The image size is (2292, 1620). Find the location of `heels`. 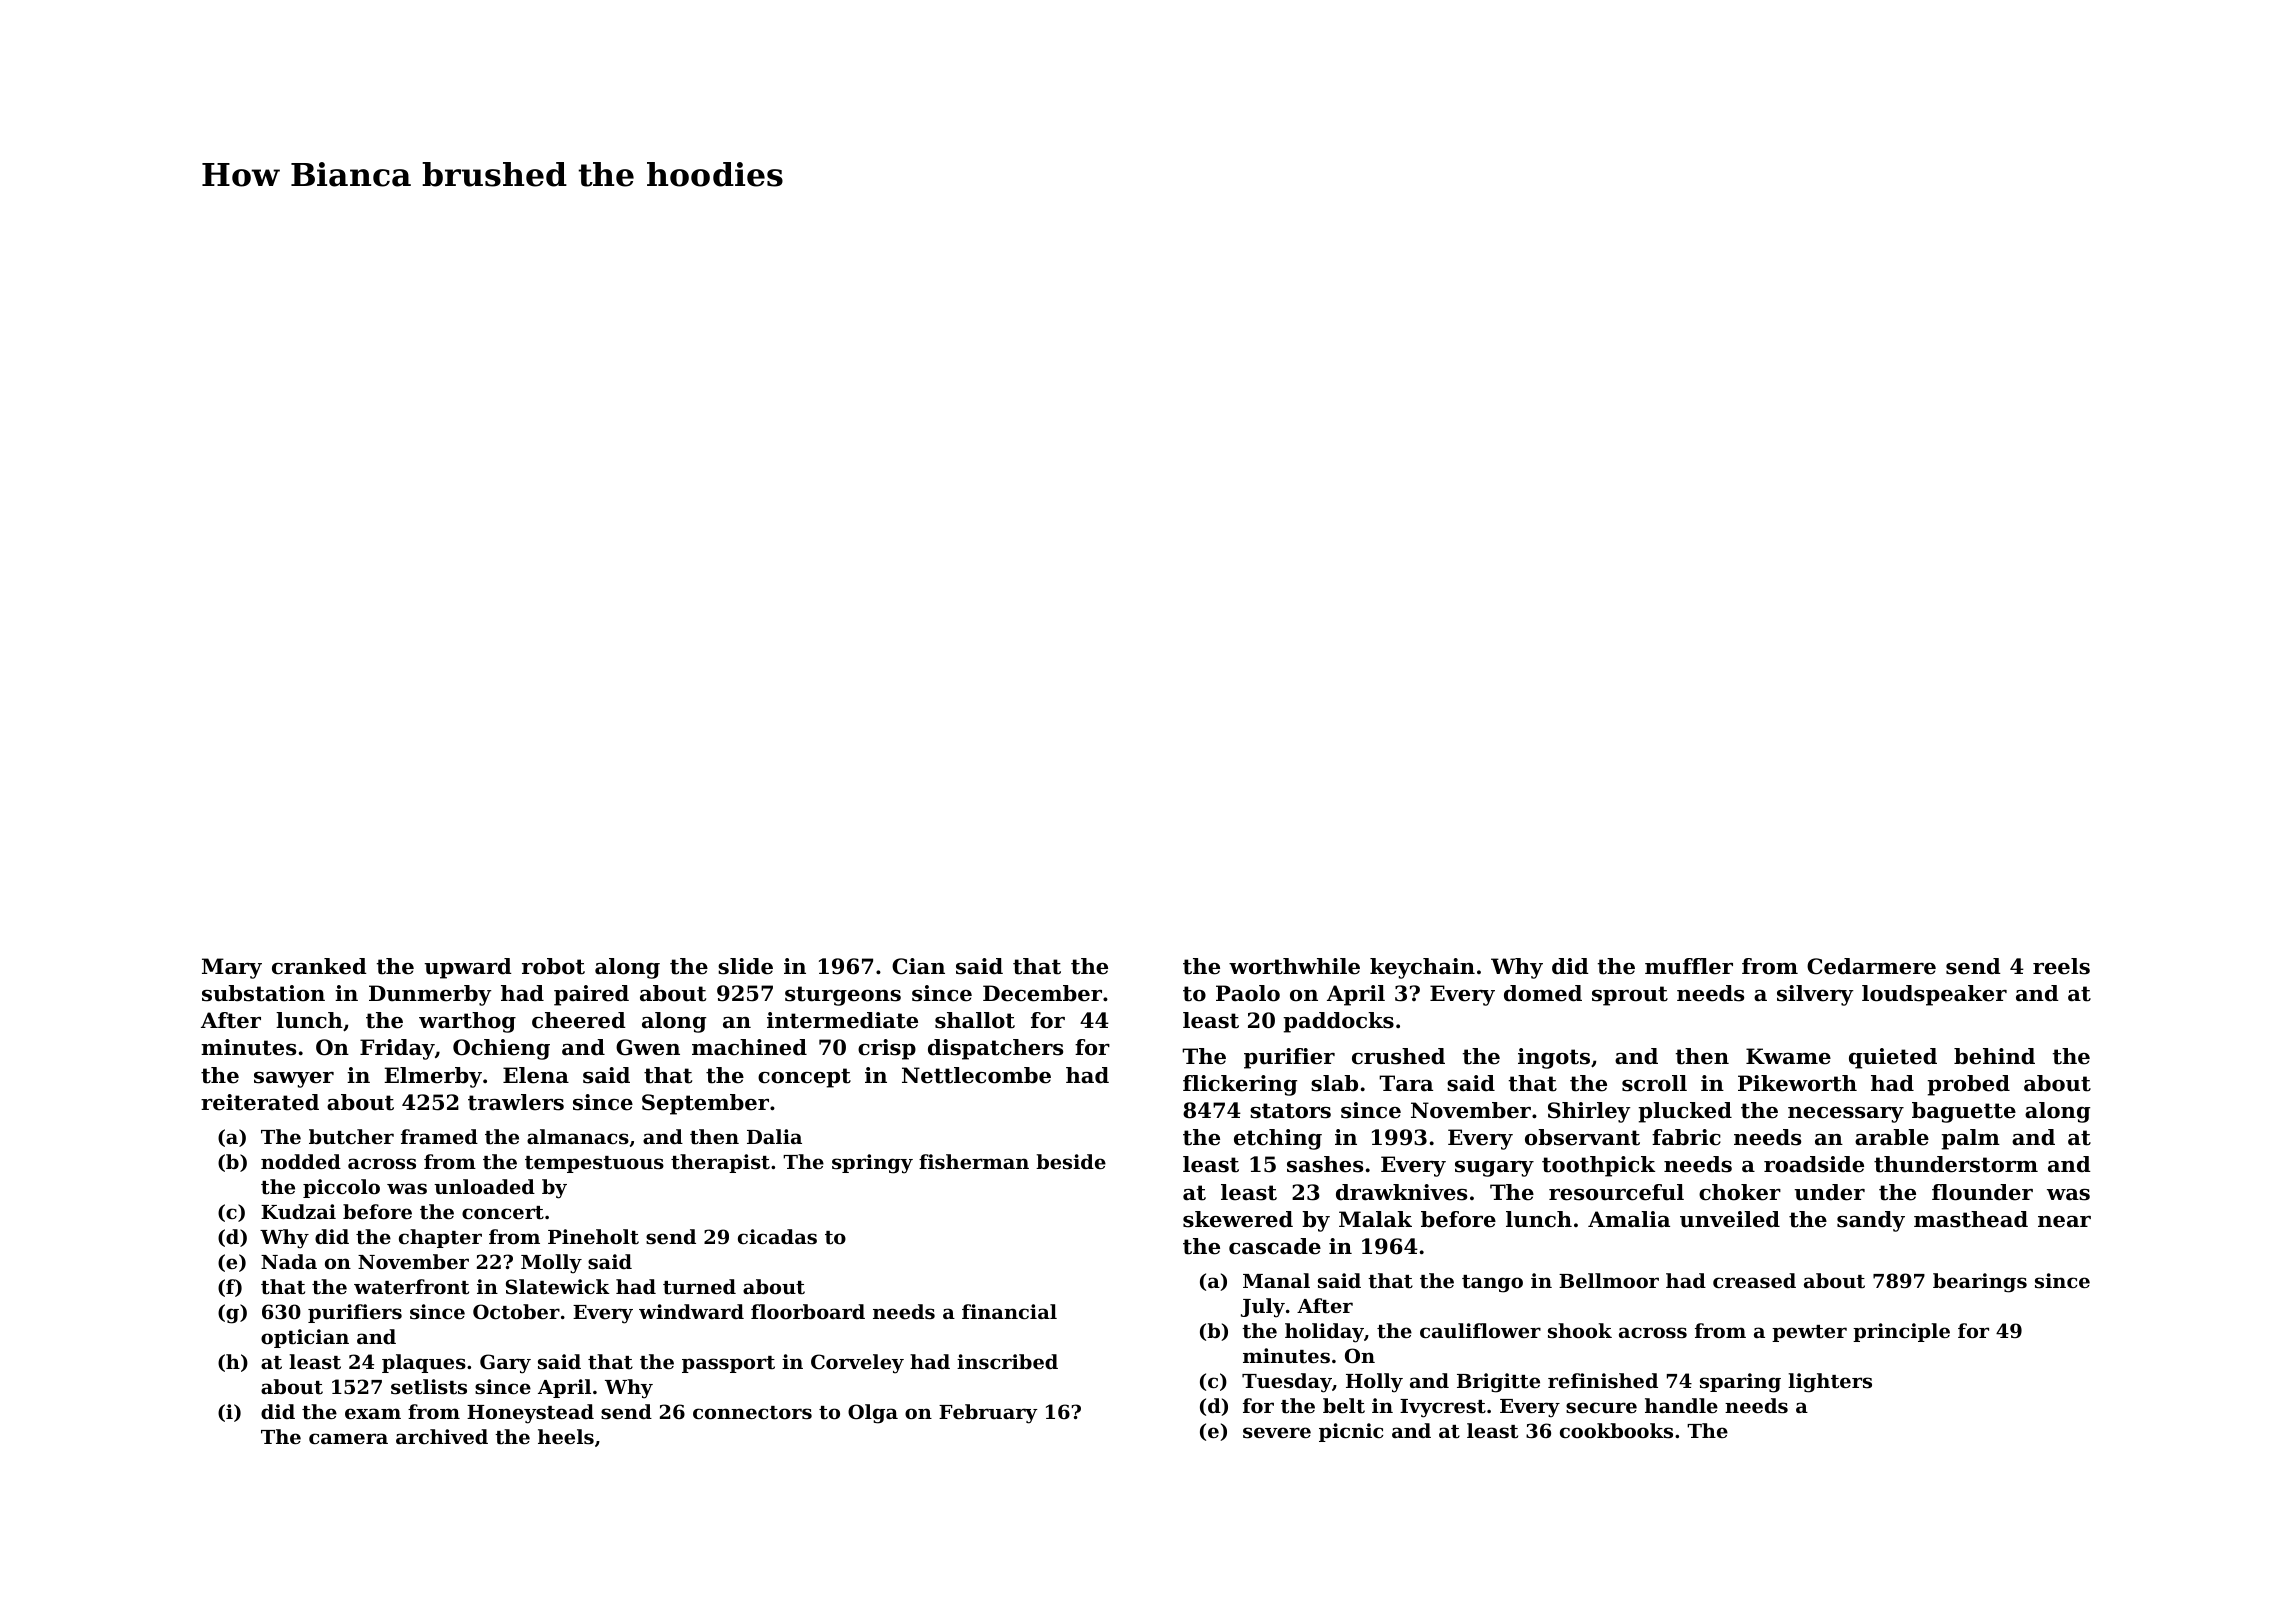

heels is located at coordinates (566, 1437).
